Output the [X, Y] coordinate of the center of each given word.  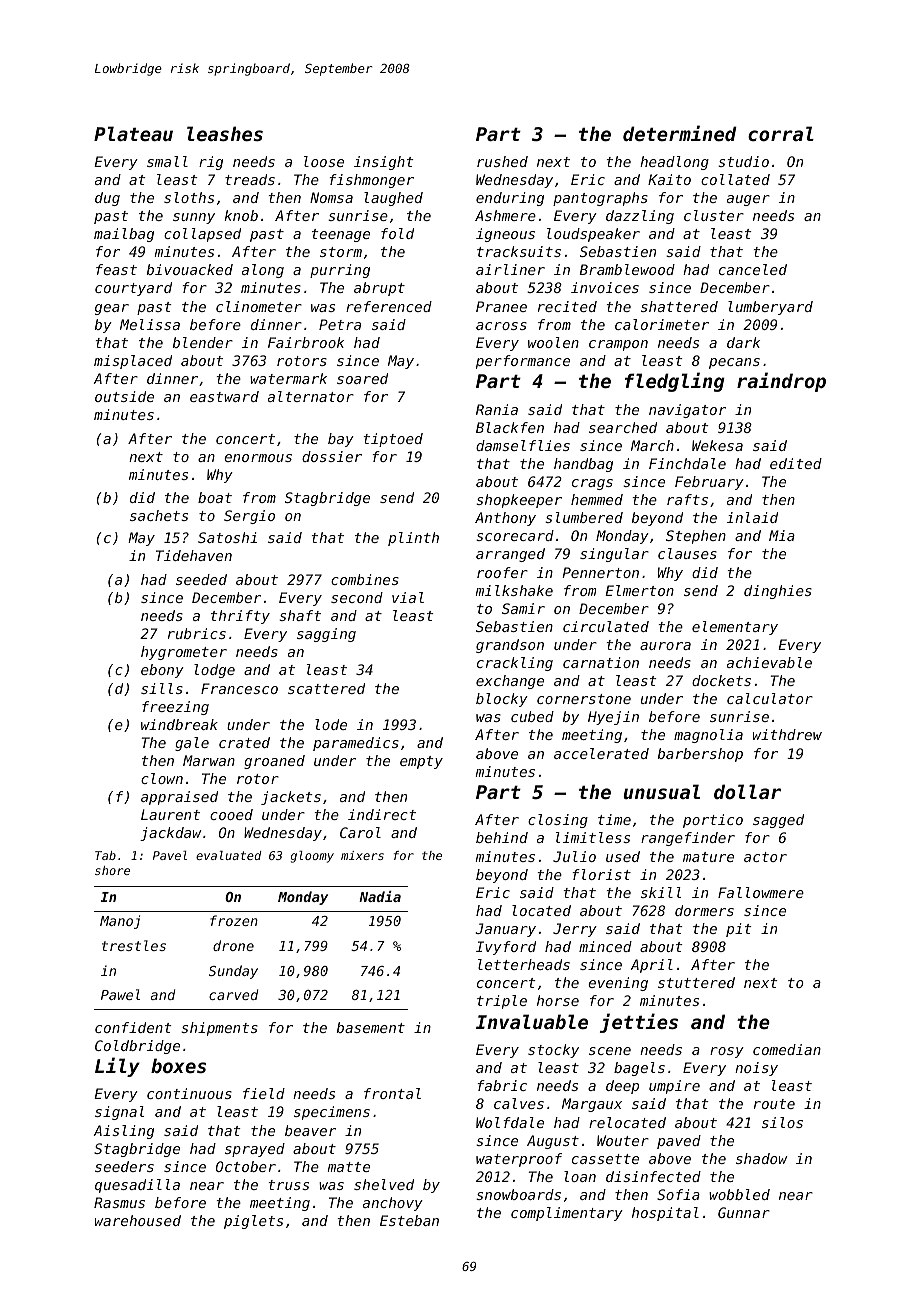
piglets [253, 1222]
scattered [326, 688]
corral [781, 133]
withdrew [787, 734]
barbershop [700, 755]
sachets [159, 515]
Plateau [133, 133]
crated [244, 742]
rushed [502, 161]
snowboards [518, 1194]
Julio [574, 856]
